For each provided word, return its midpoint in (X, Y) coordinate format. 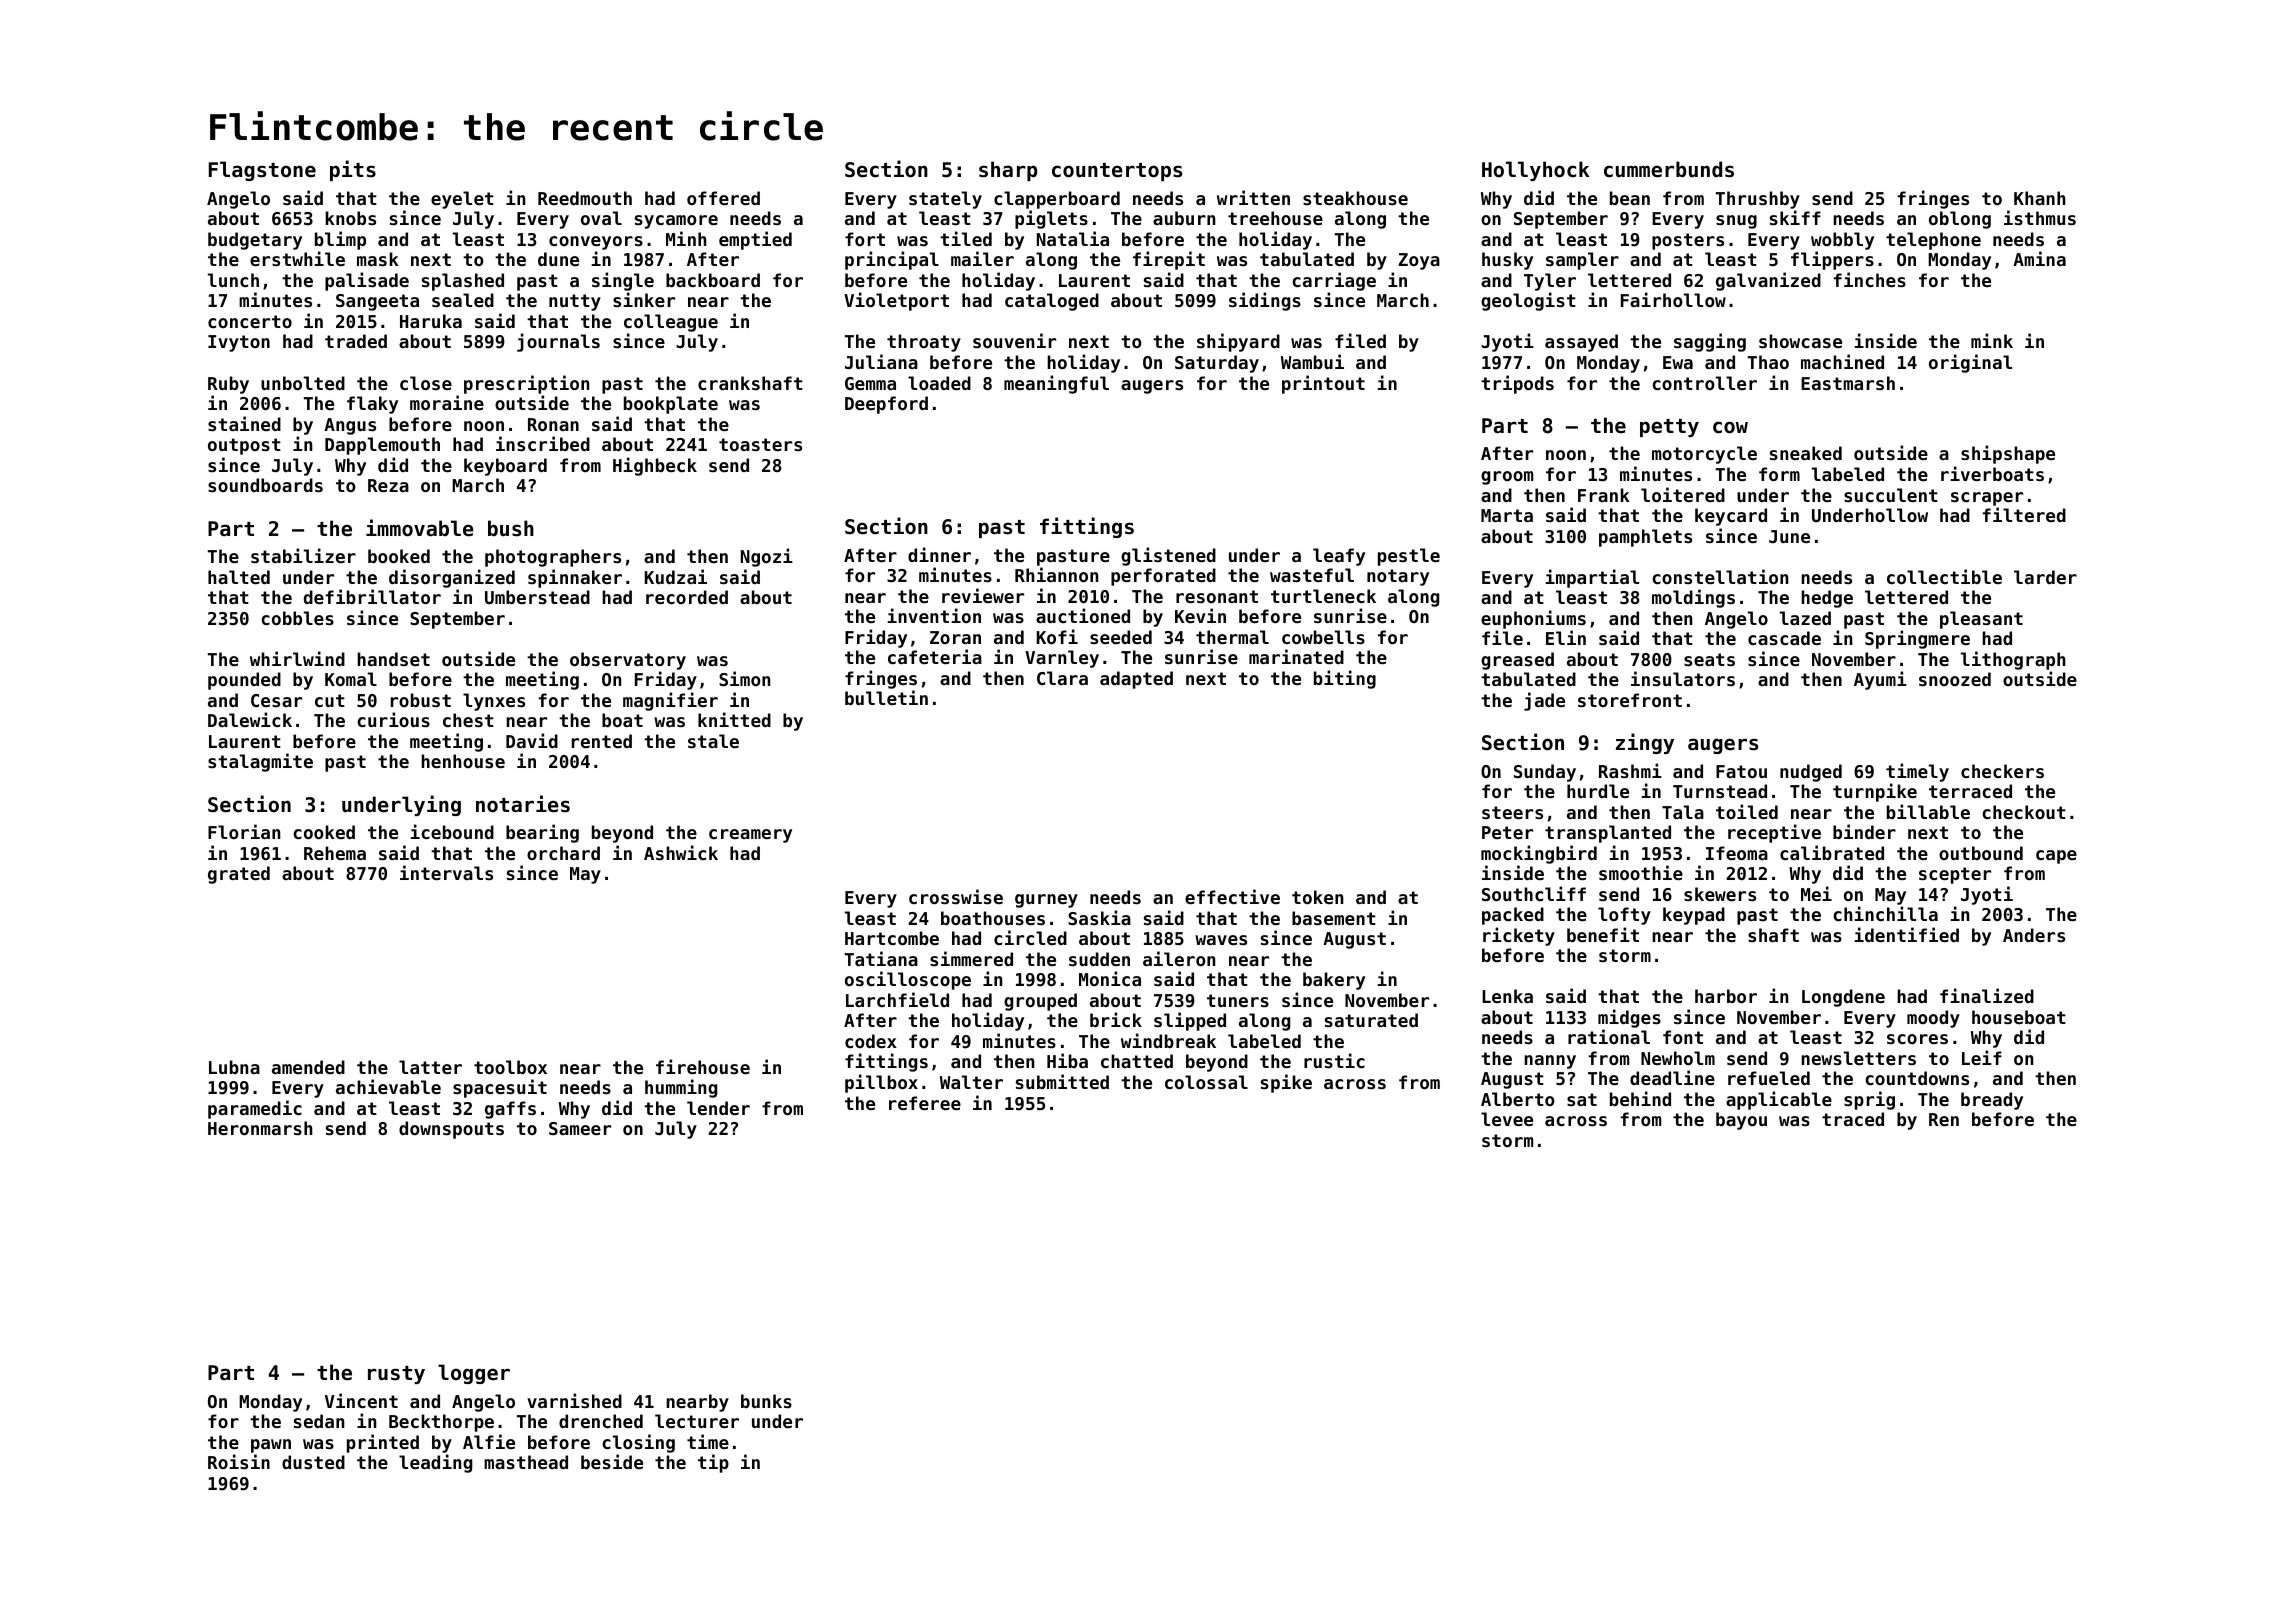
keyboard (505, 467)
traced (1853, 1119)
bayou (1741, 1121)
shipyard (1238, 342)
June (1789, 536)
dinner (939, 554)
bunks (766, 1401)
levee (1507, 1119)
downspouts (451, 1130)
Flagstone (262, 171)
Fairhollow (1673, 299)
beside (612, 1461)
